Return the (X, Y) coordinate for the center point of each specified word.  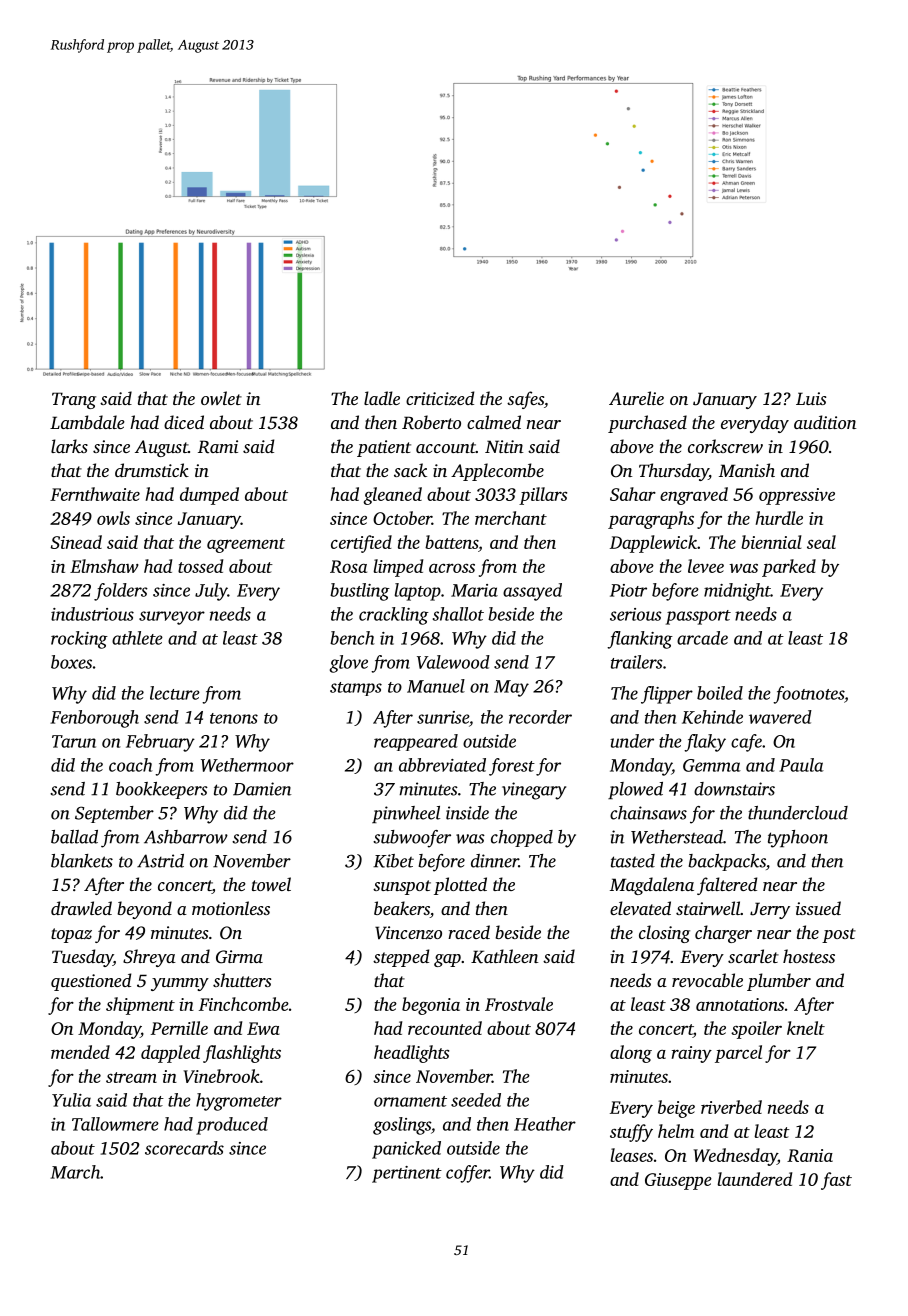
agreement (246, 545)
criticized (440, 398)
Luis (811, 398)
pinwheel (406, 814)
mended (80, 1052)
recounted (445, 1028)
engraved (694, 496)
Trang (74, 400)
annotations (740, 1004)
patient (384, 448)
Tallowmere (115, 1124)
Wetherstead (677, 837)
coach (131, 765)
